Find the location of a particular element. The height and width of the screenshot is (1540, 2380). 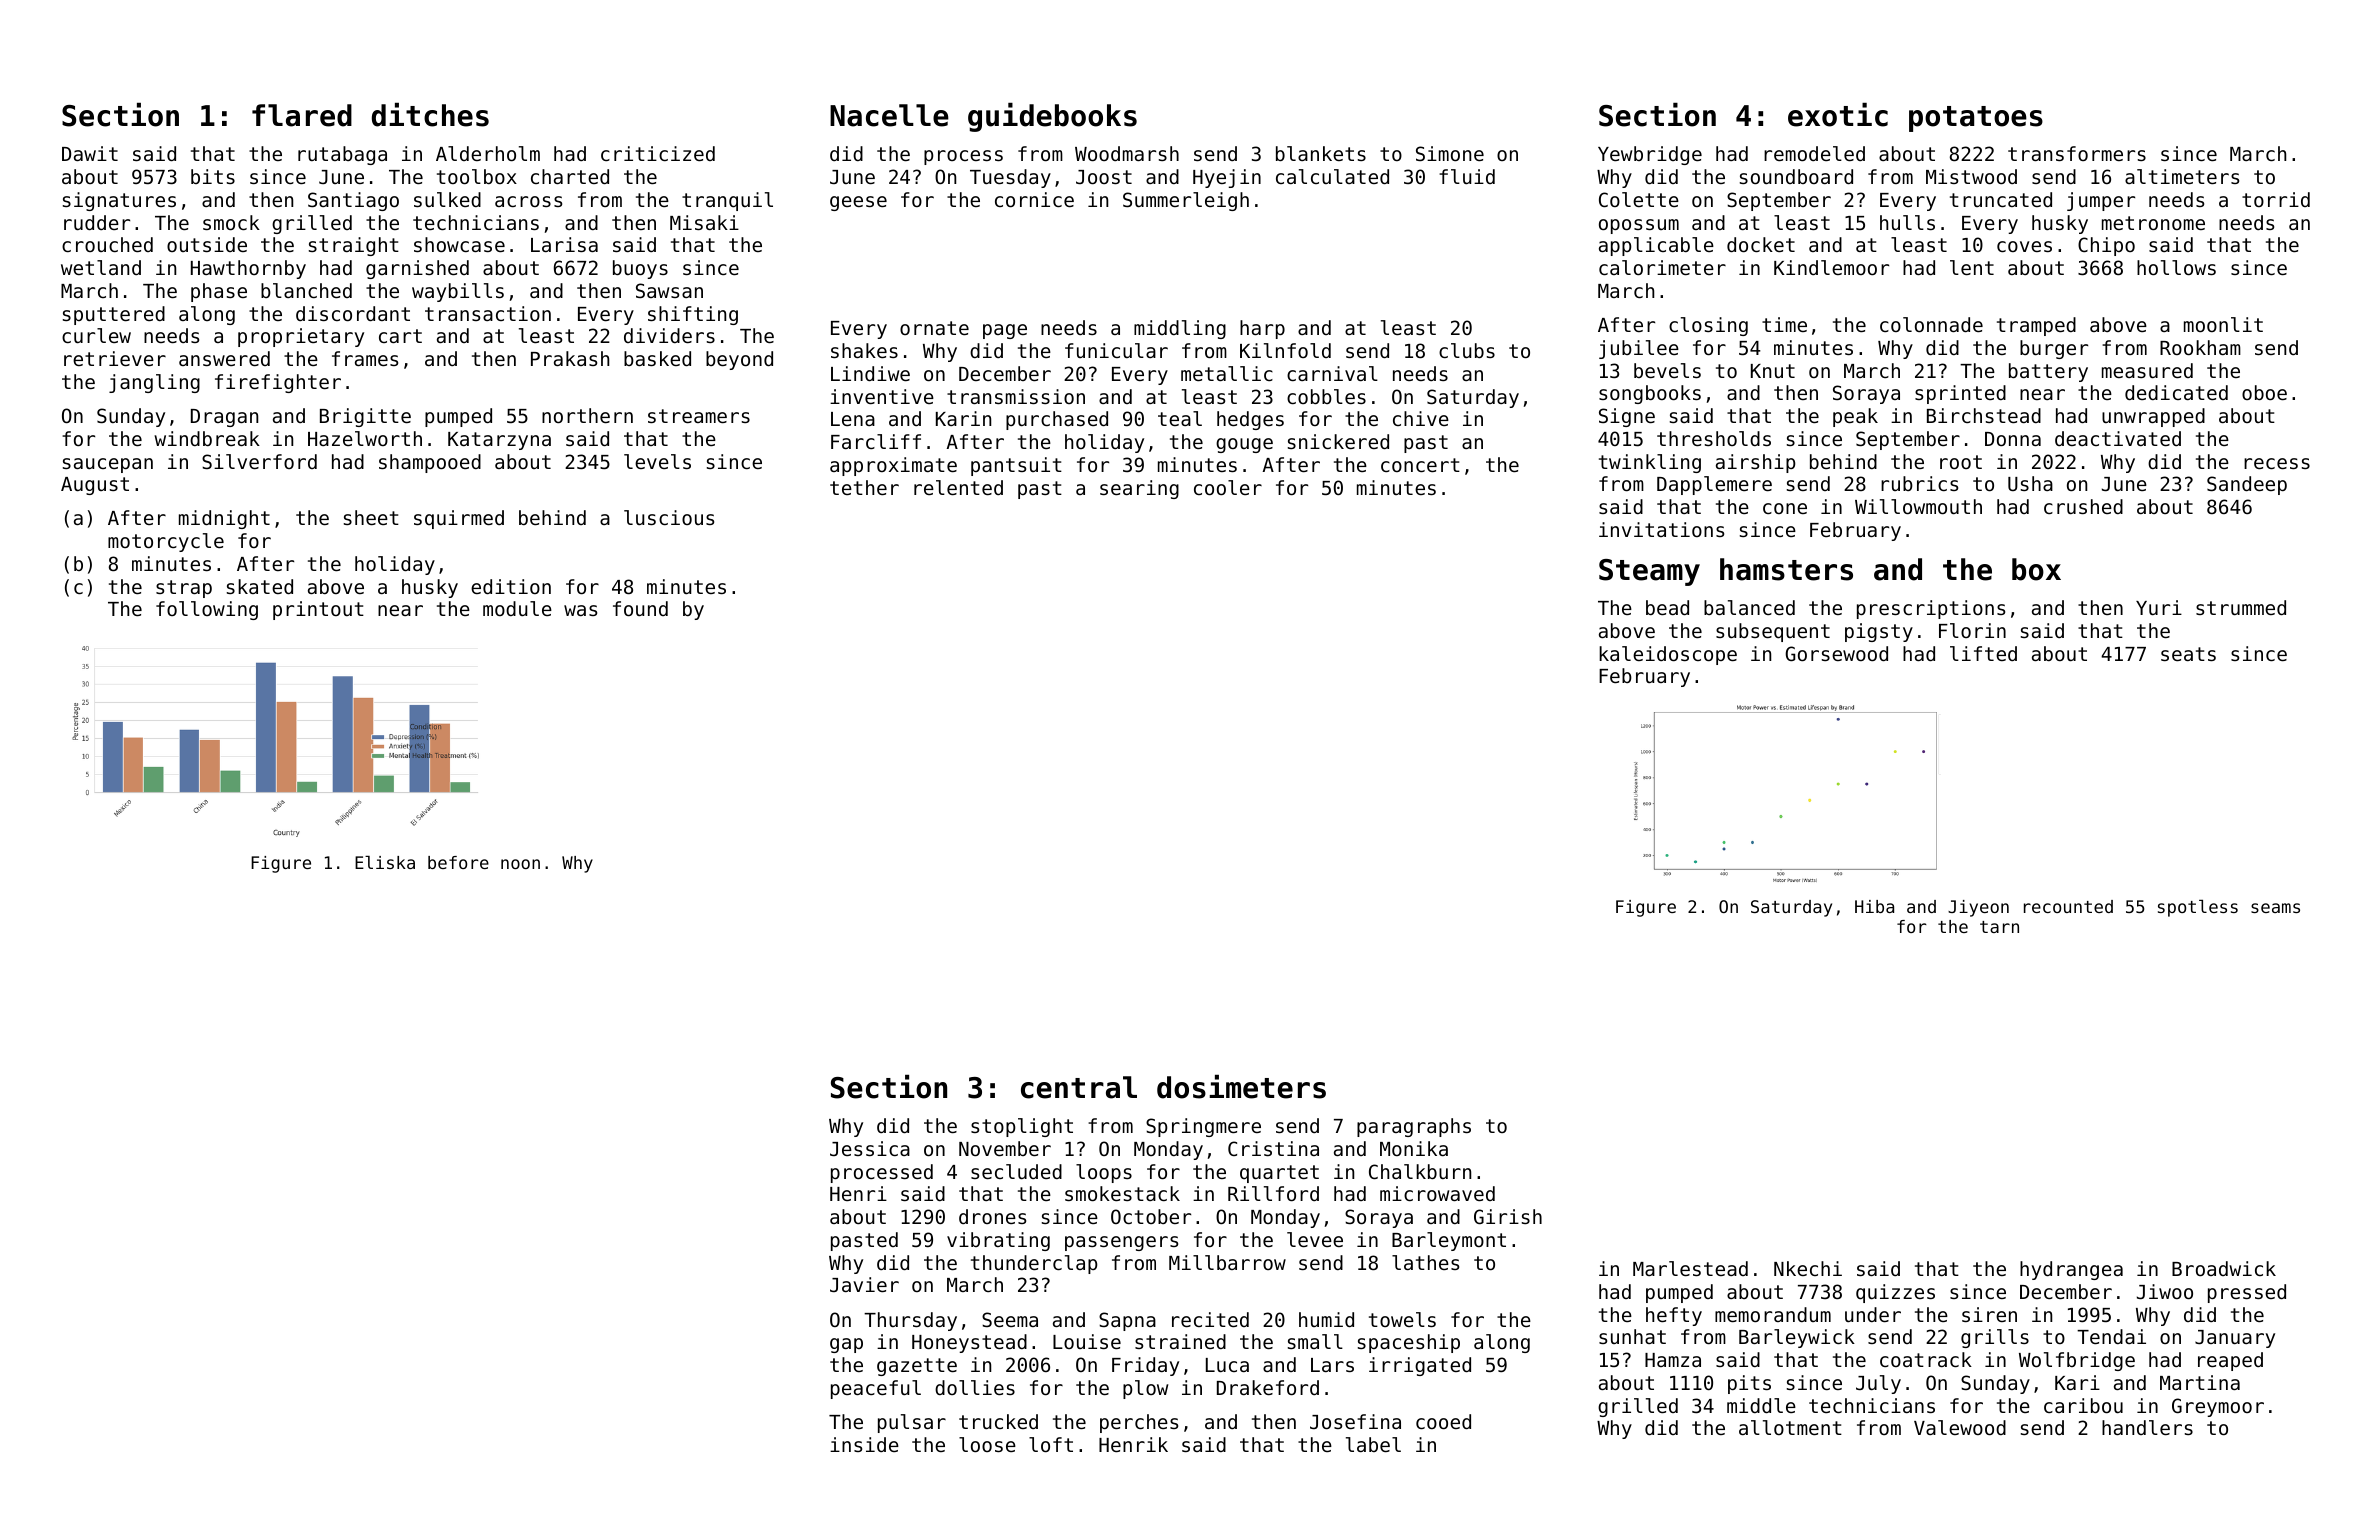

Eliska is located at coordinates (385, 862).
